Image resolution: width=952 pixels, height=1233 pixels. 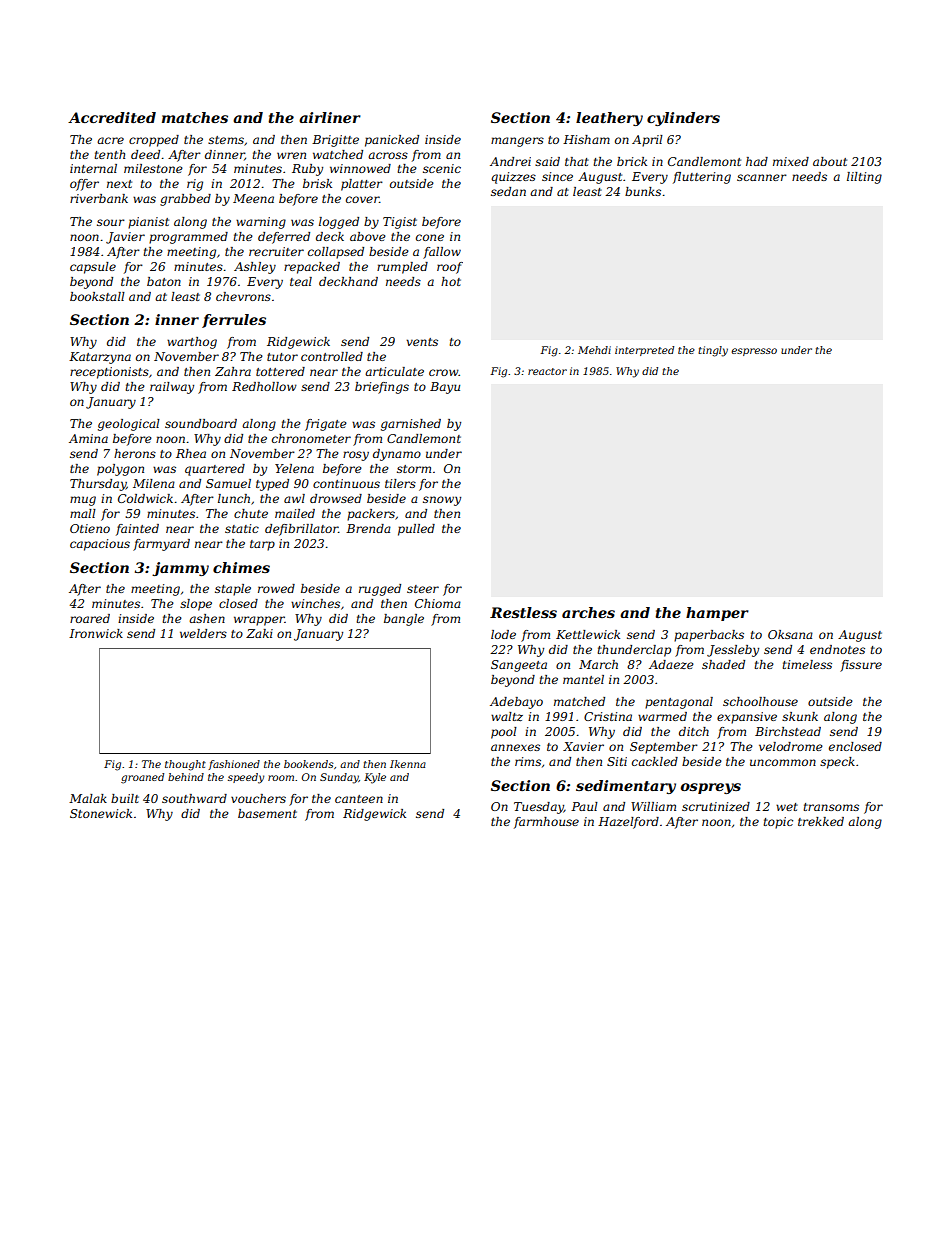 What do you see at coordinates (679, 703) in the screenshot?
I see `pentagonal` at bounding box center [679, 703].
